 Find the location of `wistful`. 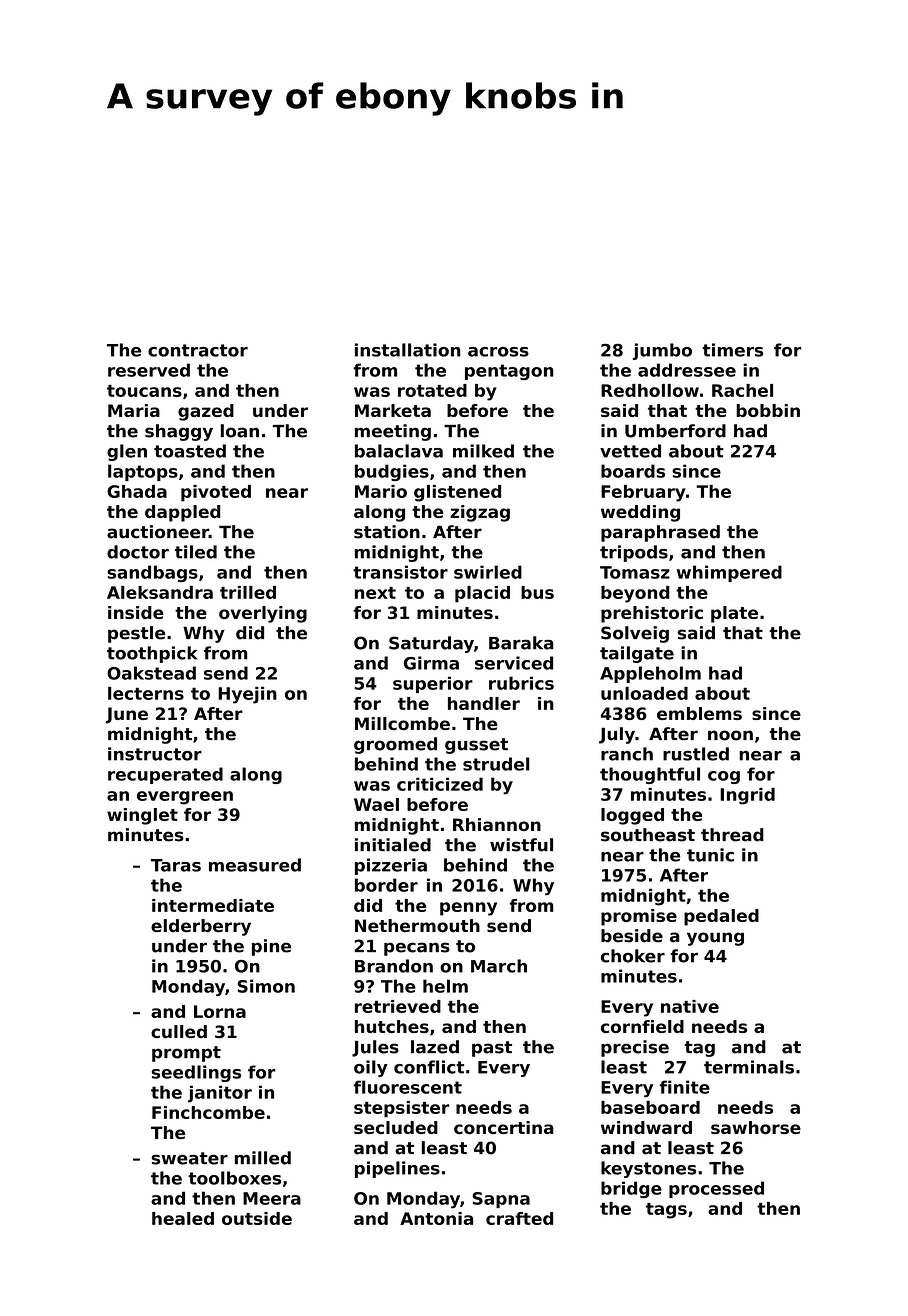

wistful is located at coordinates (521, 845).
